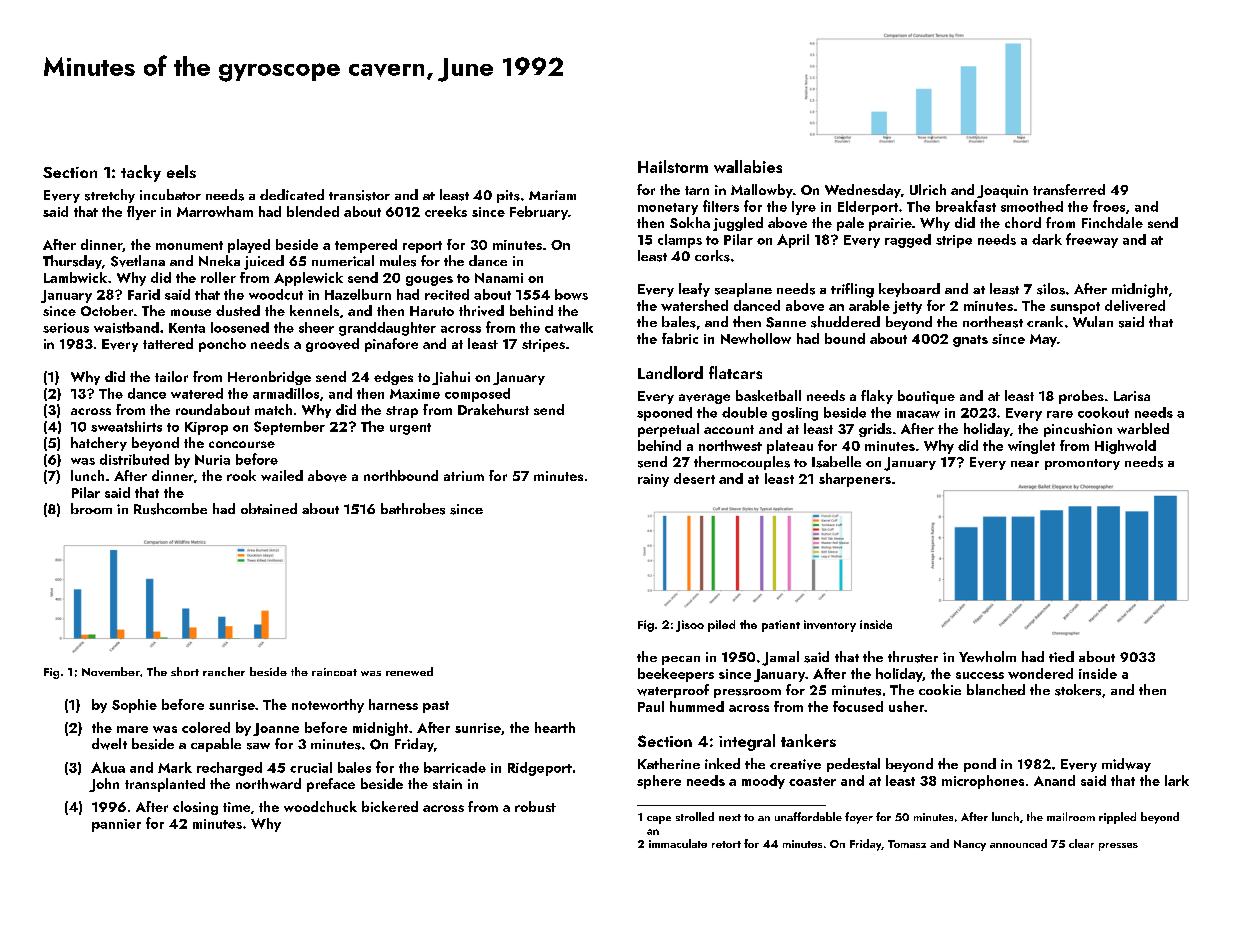 Image resolution: width=1233 pixels, height=952 pixels. What do you see at coordinates (690, 626) in the screenshot?
I see `Jisoo` at bounding box center [690, 626].
